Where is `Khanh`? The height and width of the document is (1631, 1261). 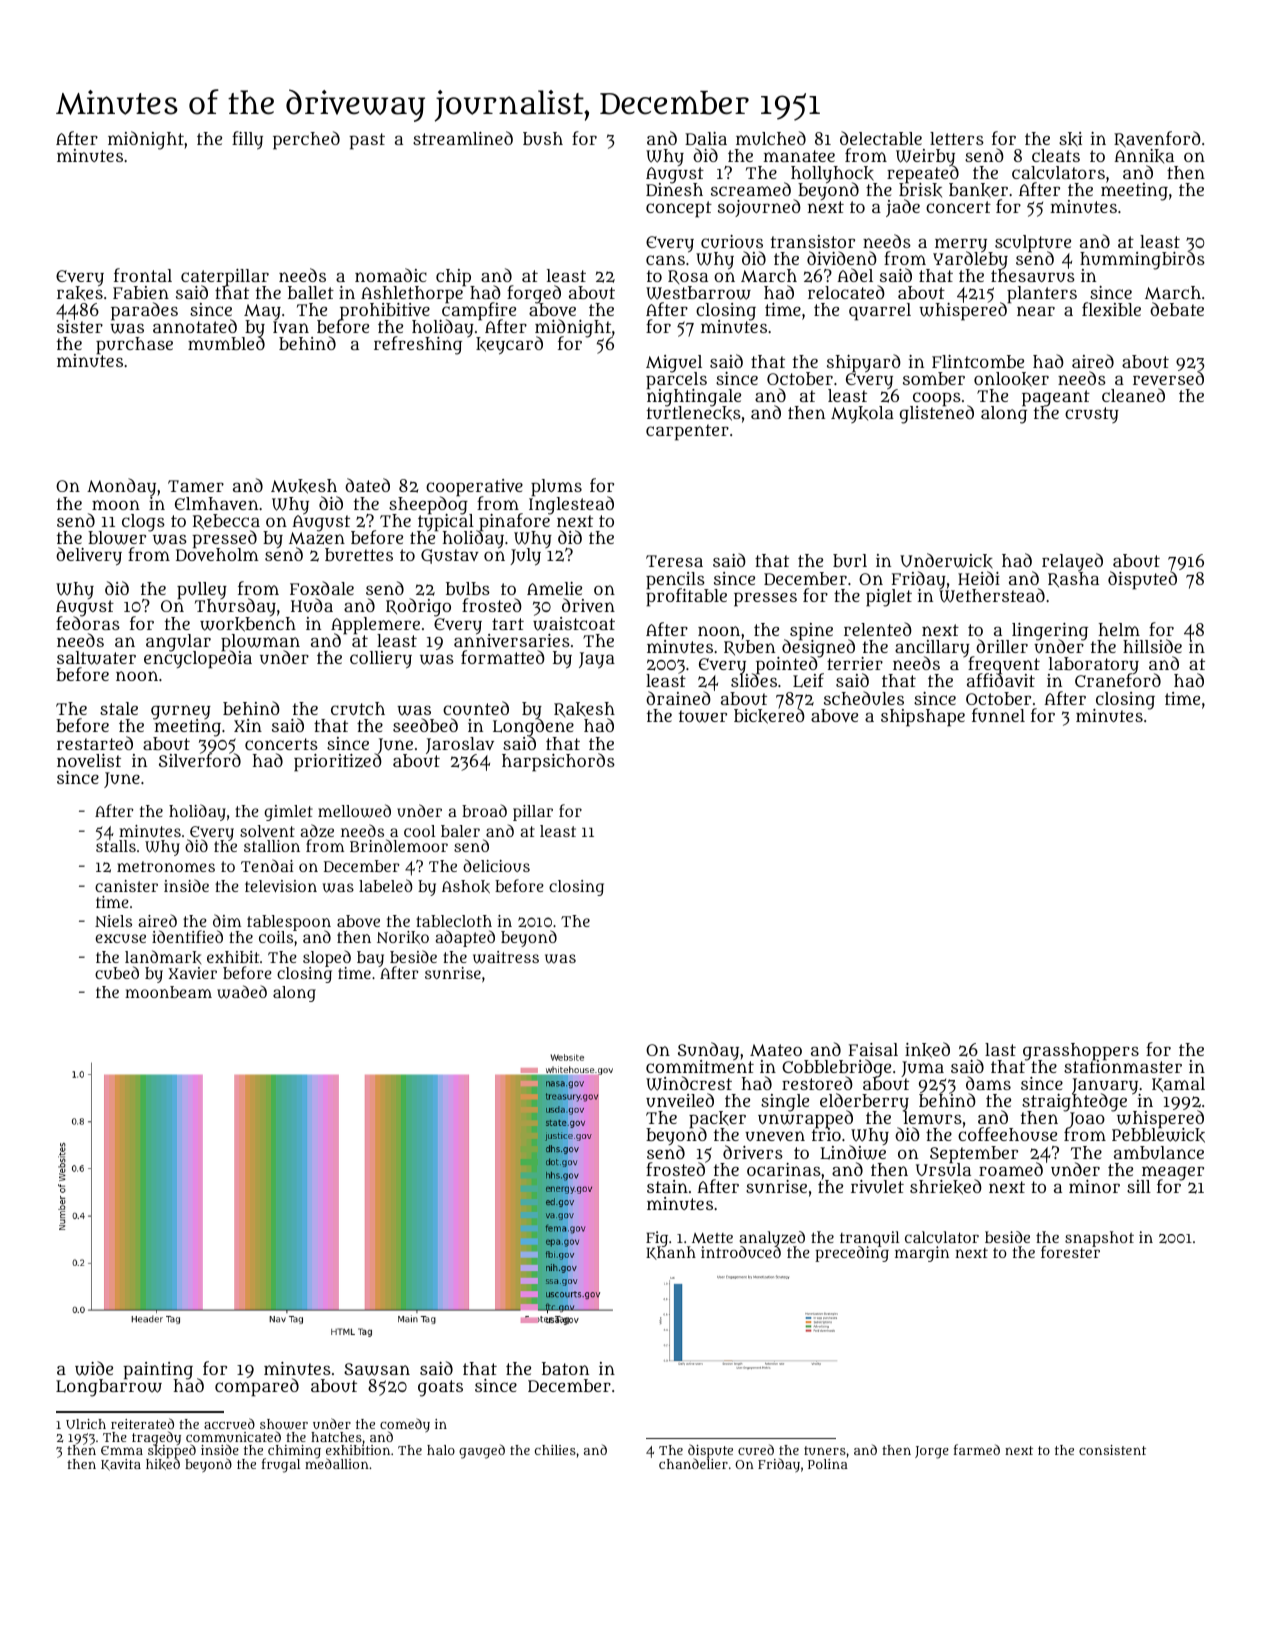 Khanh is located at coordinates (671, 1253).
